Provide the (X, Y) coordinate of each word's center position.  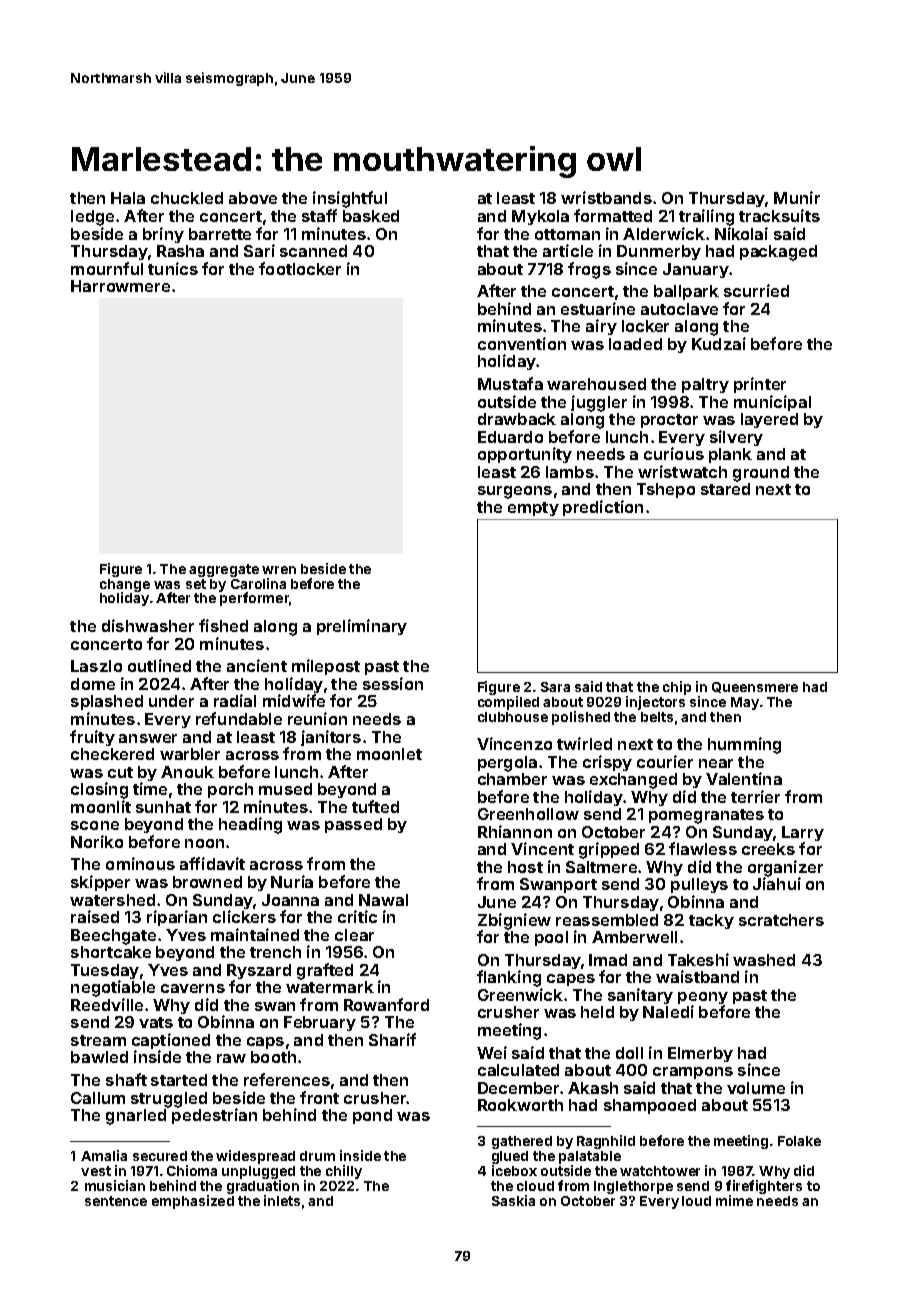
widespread (255, 1157)
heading (250, 825)
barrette (220, 234)
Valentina (744, 778)
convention (522, 343)
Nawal (383, 900)
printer (760, 385)
